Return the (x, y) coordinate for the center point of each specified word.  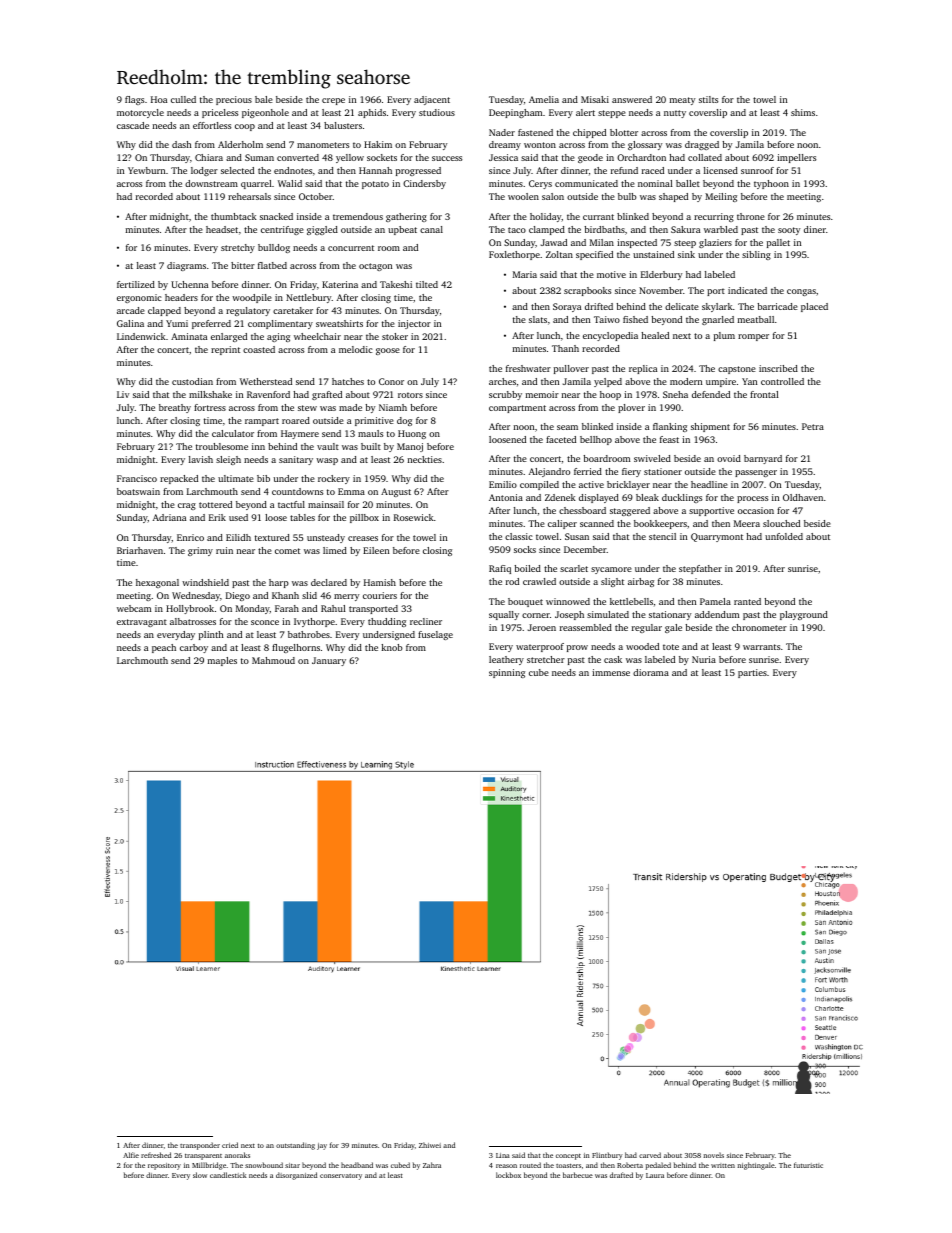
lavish (201, 459)
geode (590, 158)
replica (643, 369)
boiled (528, 568)
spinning (507, 673)
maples (222, 661)
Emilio (503, 484)
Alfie (131, 1155)
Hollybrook (190, 609)
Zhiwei (430, 1145)
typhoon (771, 184)
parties (752, 673)
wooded (642, 646)
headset (222, 229)
